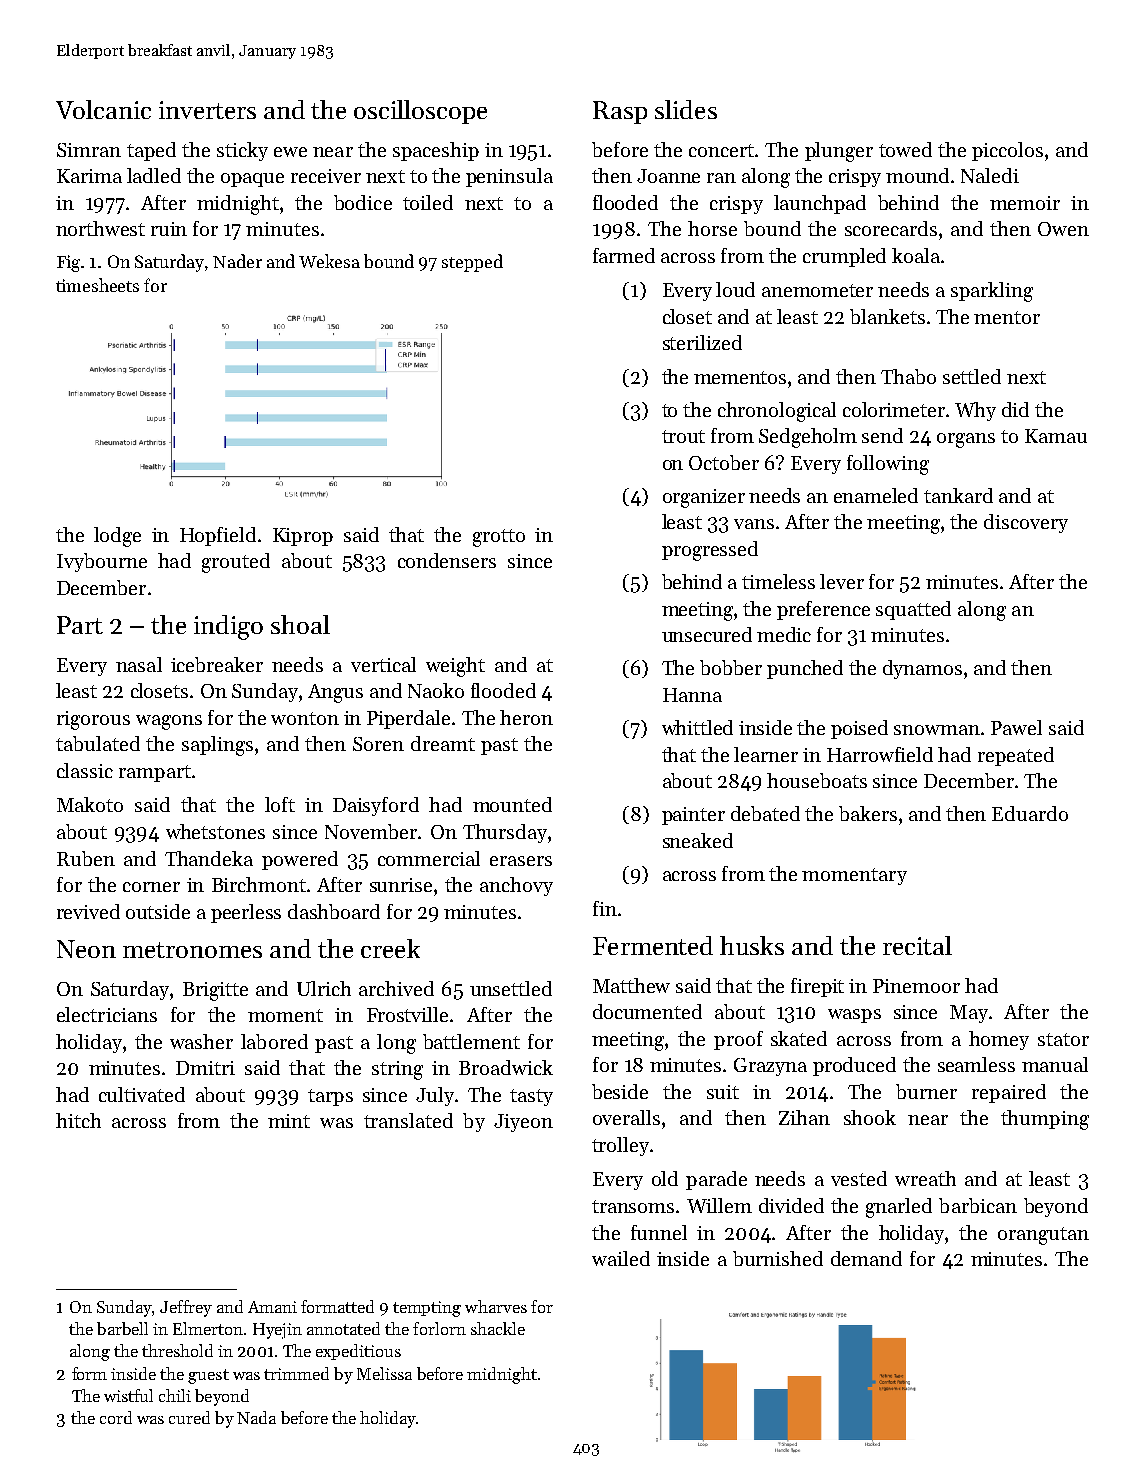  What do you see at coordinates (256, 1417) in the image?
I see `Nada` at bounding box center [256, 1417].
